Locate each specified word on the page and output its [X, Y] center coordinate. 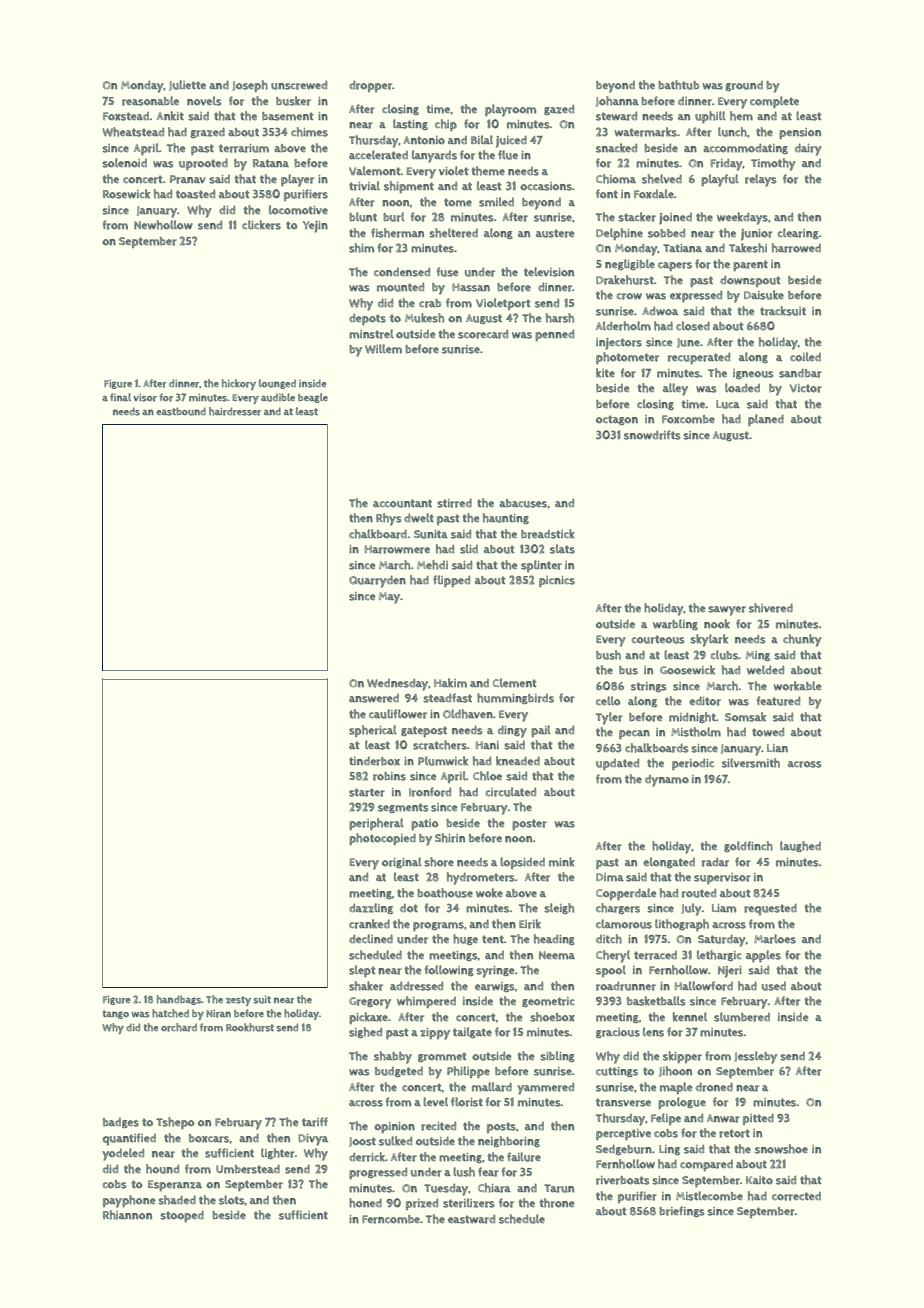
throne [556, 1203]
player [297, 180]
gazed [559, 109]
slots [232, 1200]
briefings [682, 1211]
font [607, 194]
